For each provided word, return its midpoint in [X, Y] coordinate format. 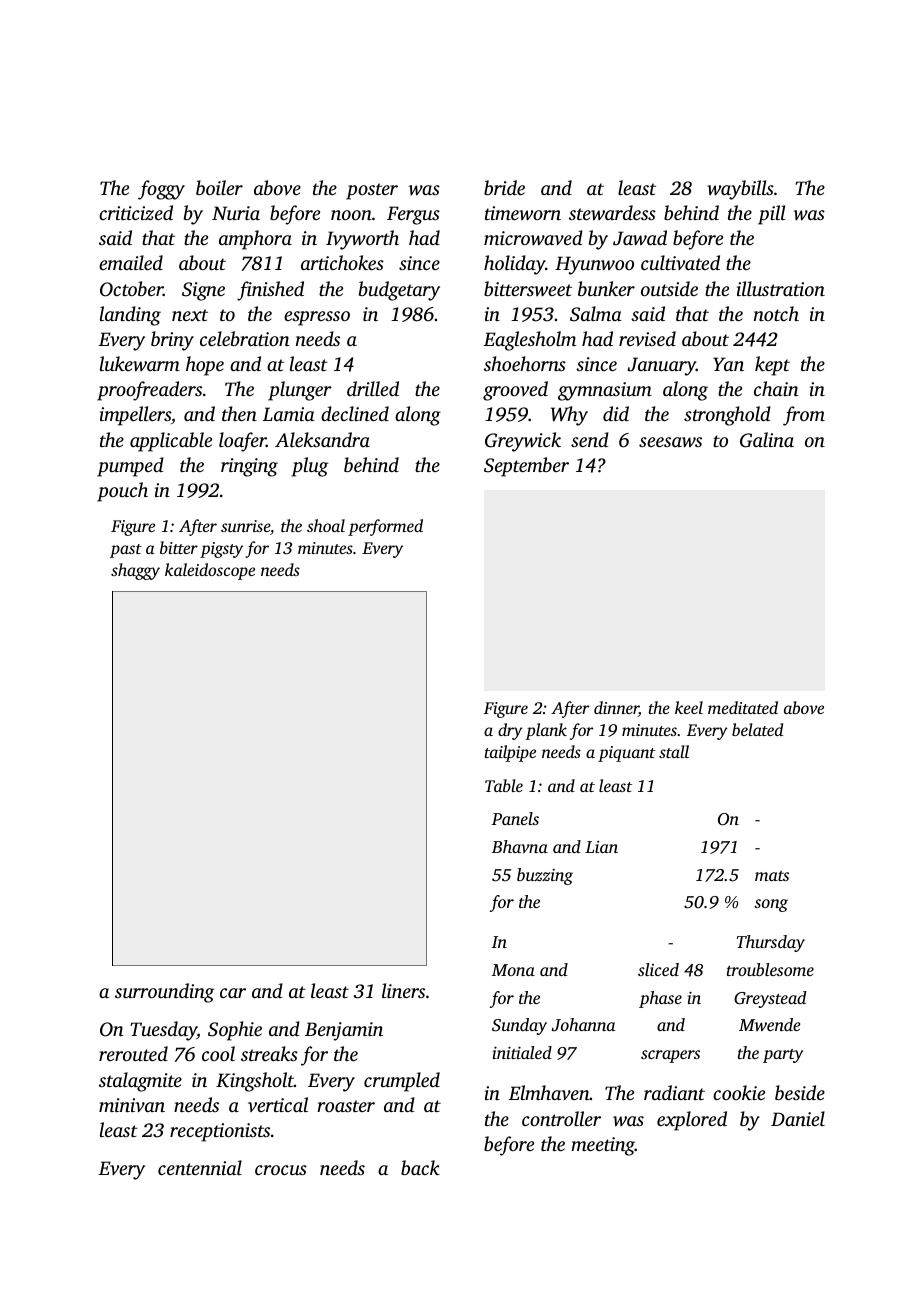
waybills [740, 190]
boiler [219, 187]
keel [689, 707]
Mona [513, 970]
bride [504, 187]
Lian [601, 847]
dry [510, 731]
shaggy [135, 571]
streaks [269, 1053]
